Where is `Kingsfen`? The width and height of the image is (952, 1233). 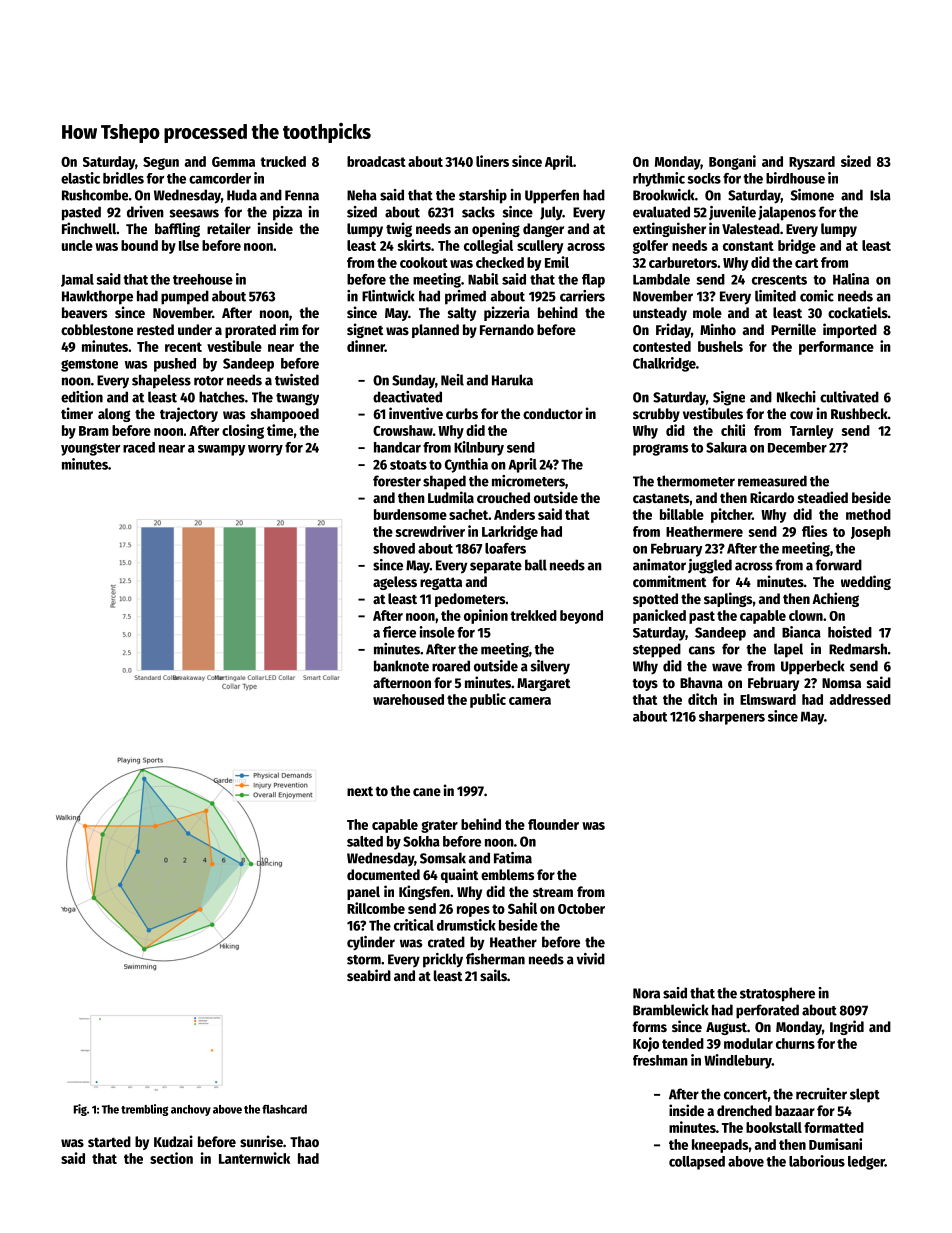 Kingsfen is located at coordinates (424, 892).
